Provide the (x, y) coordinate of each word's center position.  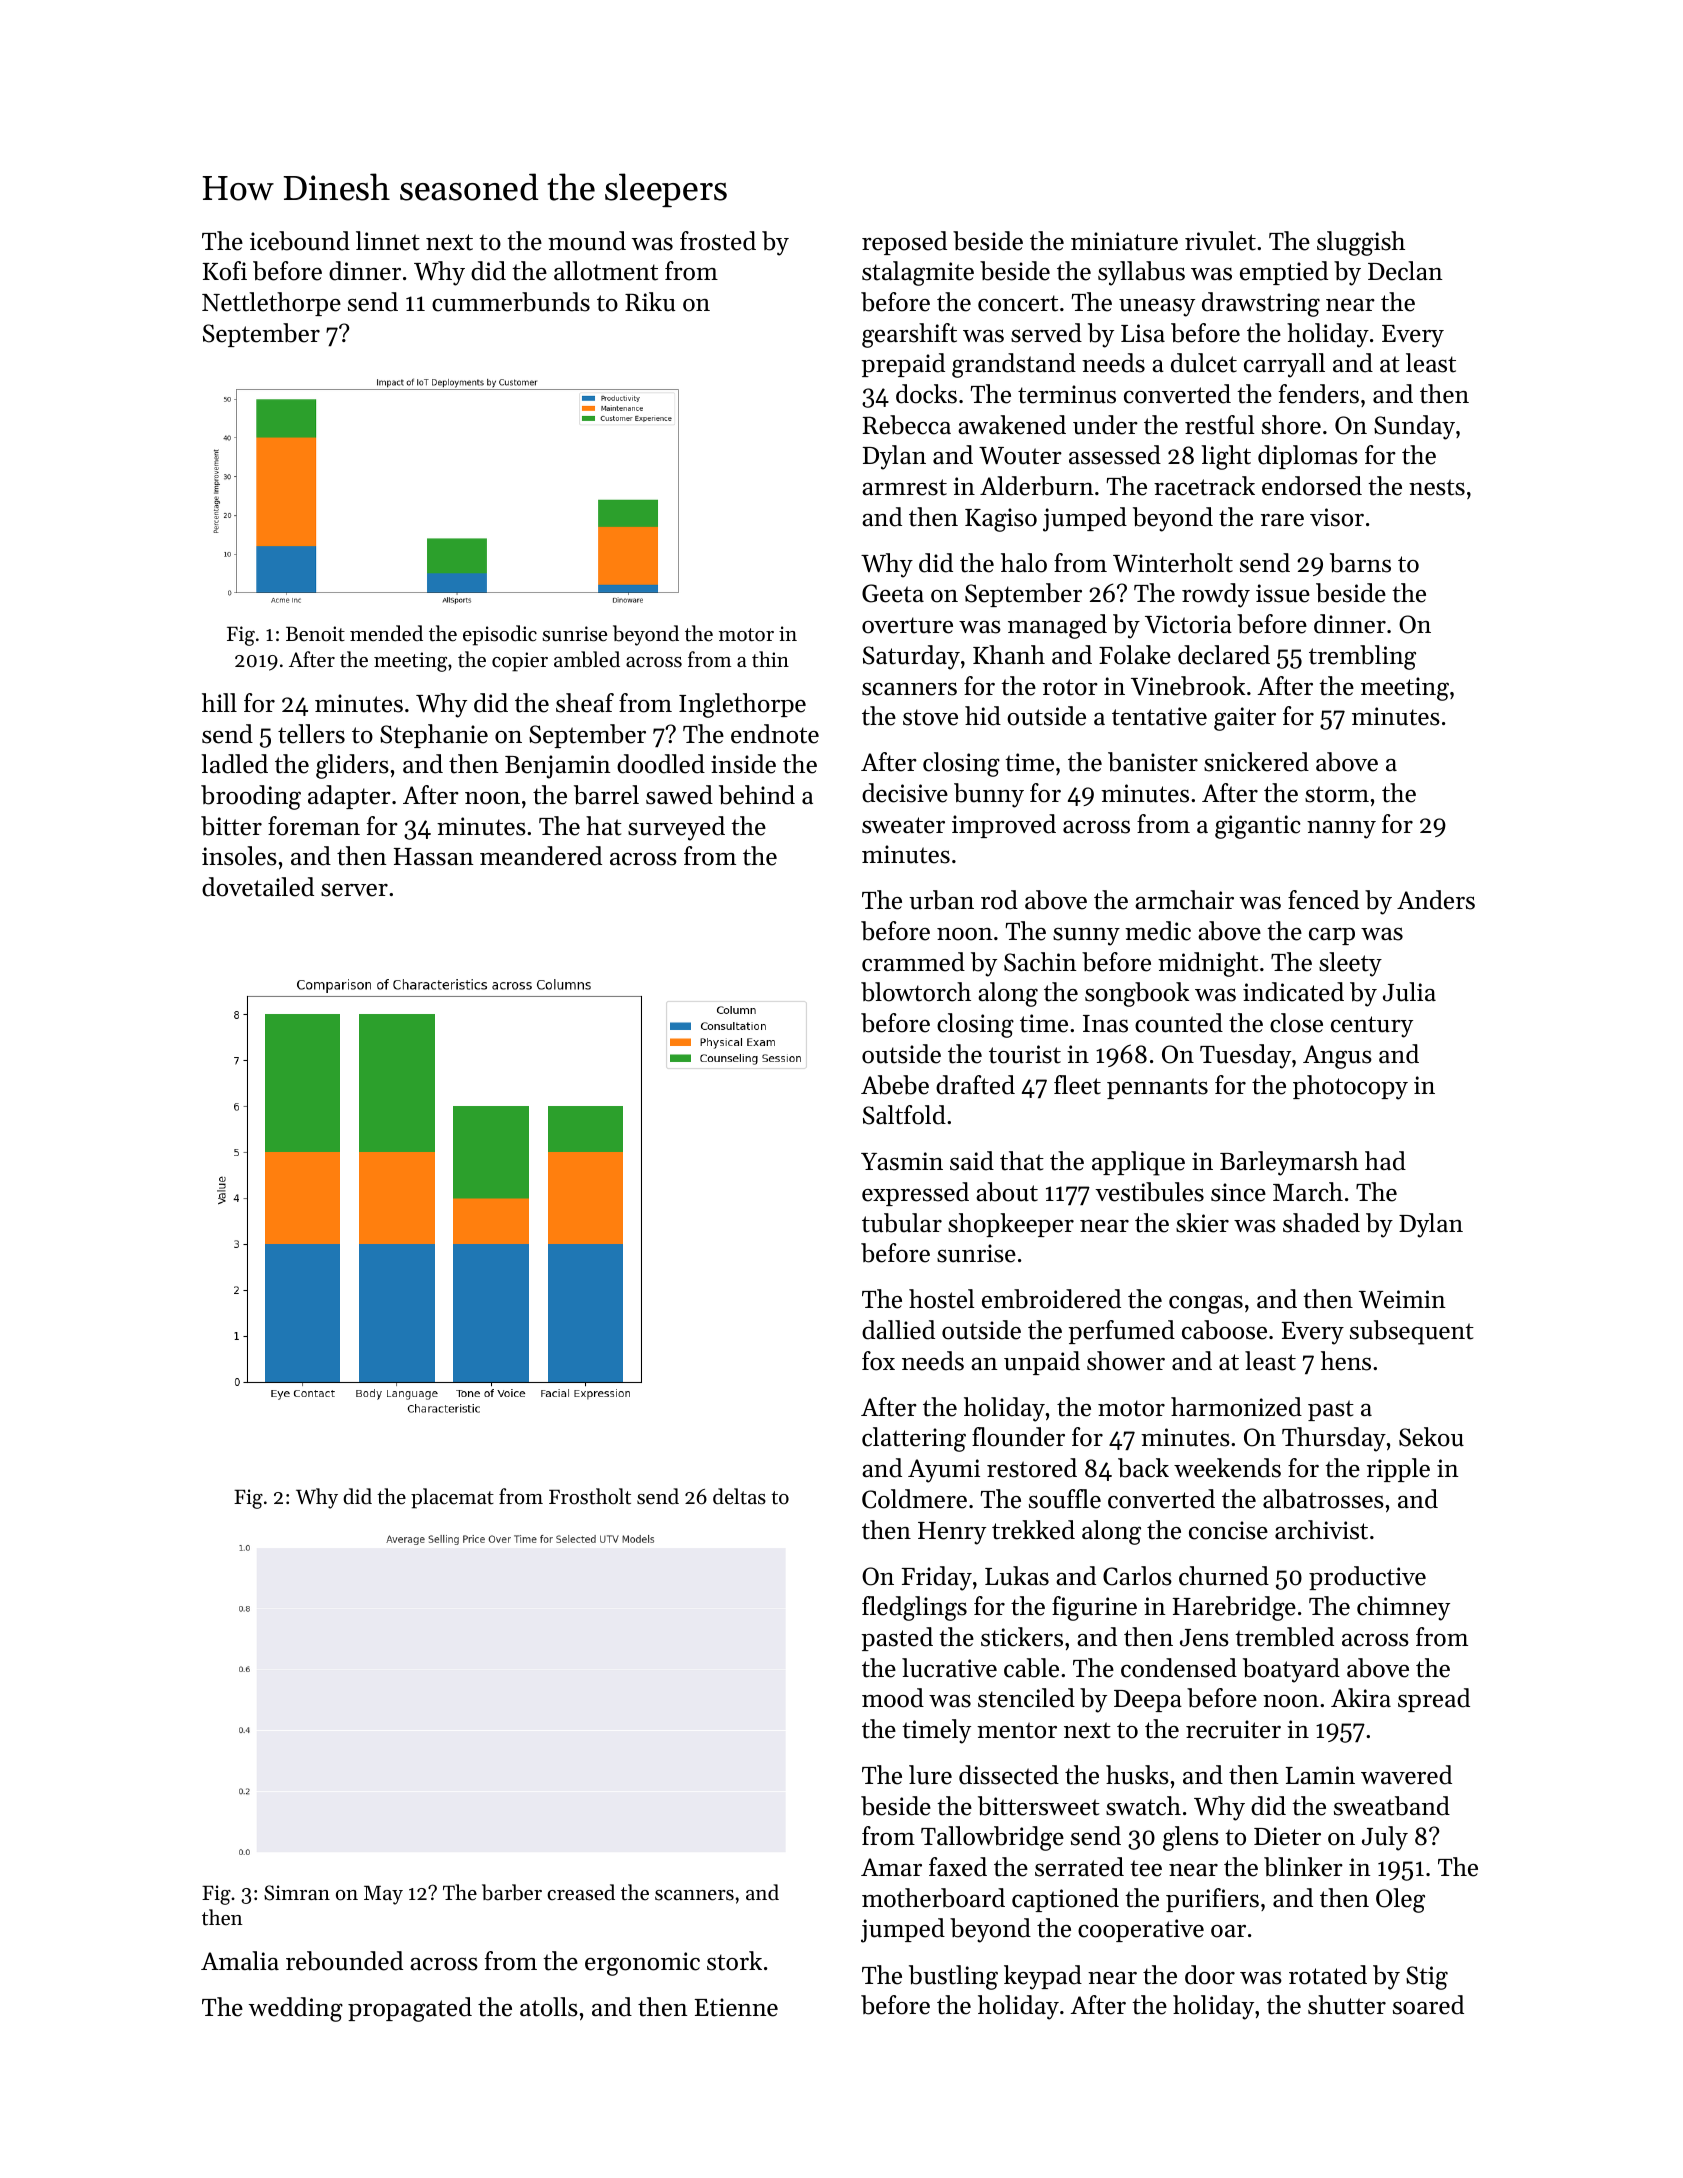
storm (1337, 794)
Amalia (240, 1960)
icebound (300, 241)
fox (878, 1361)
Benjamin (557, 767)
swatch (1143, 1806)
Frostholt (590, 1496)
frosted (718, 241)
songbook (1137, 994)
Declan (1405, 271)
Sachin (1040, 962)
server (354, 890)
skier (1202, 1223)
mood (893, 1698)
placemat (452, 1498)
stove (930, 717)
